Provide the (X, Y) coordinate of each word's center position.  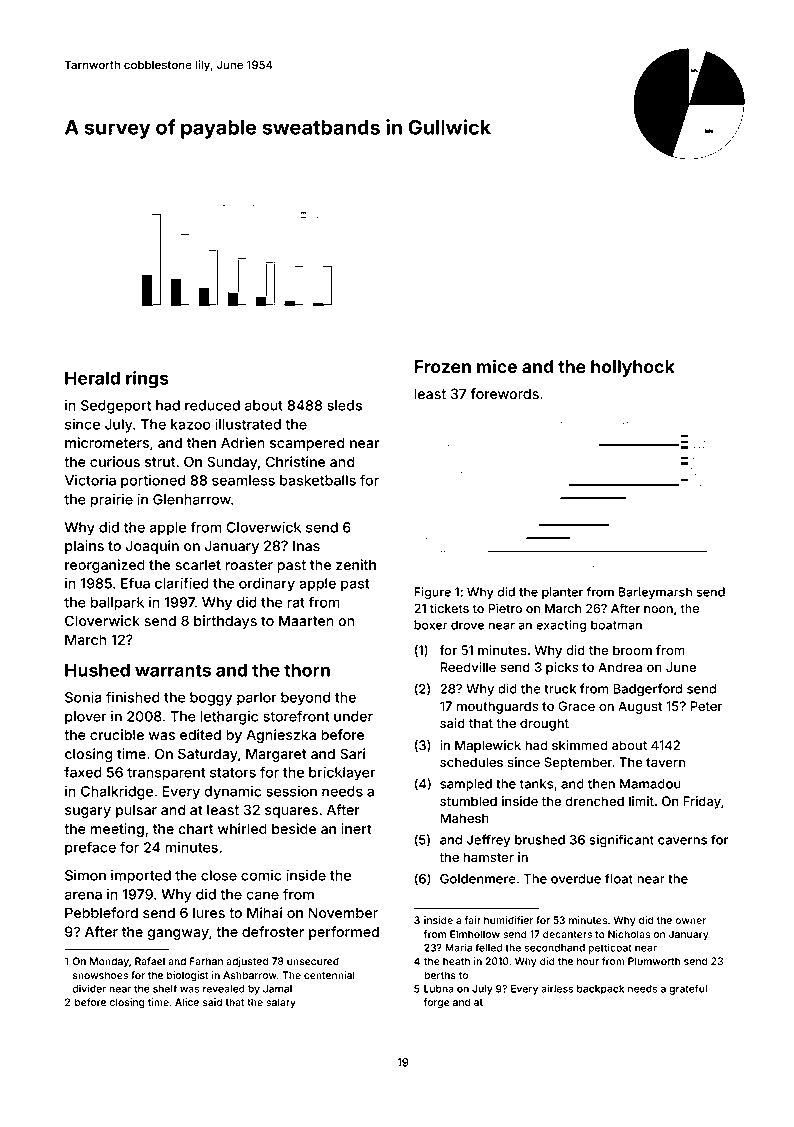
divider (89, 988)
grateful (688, 989)
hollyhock (633, 368)
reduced (212, 405)
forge (436, 1003)
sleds (344, 405)
